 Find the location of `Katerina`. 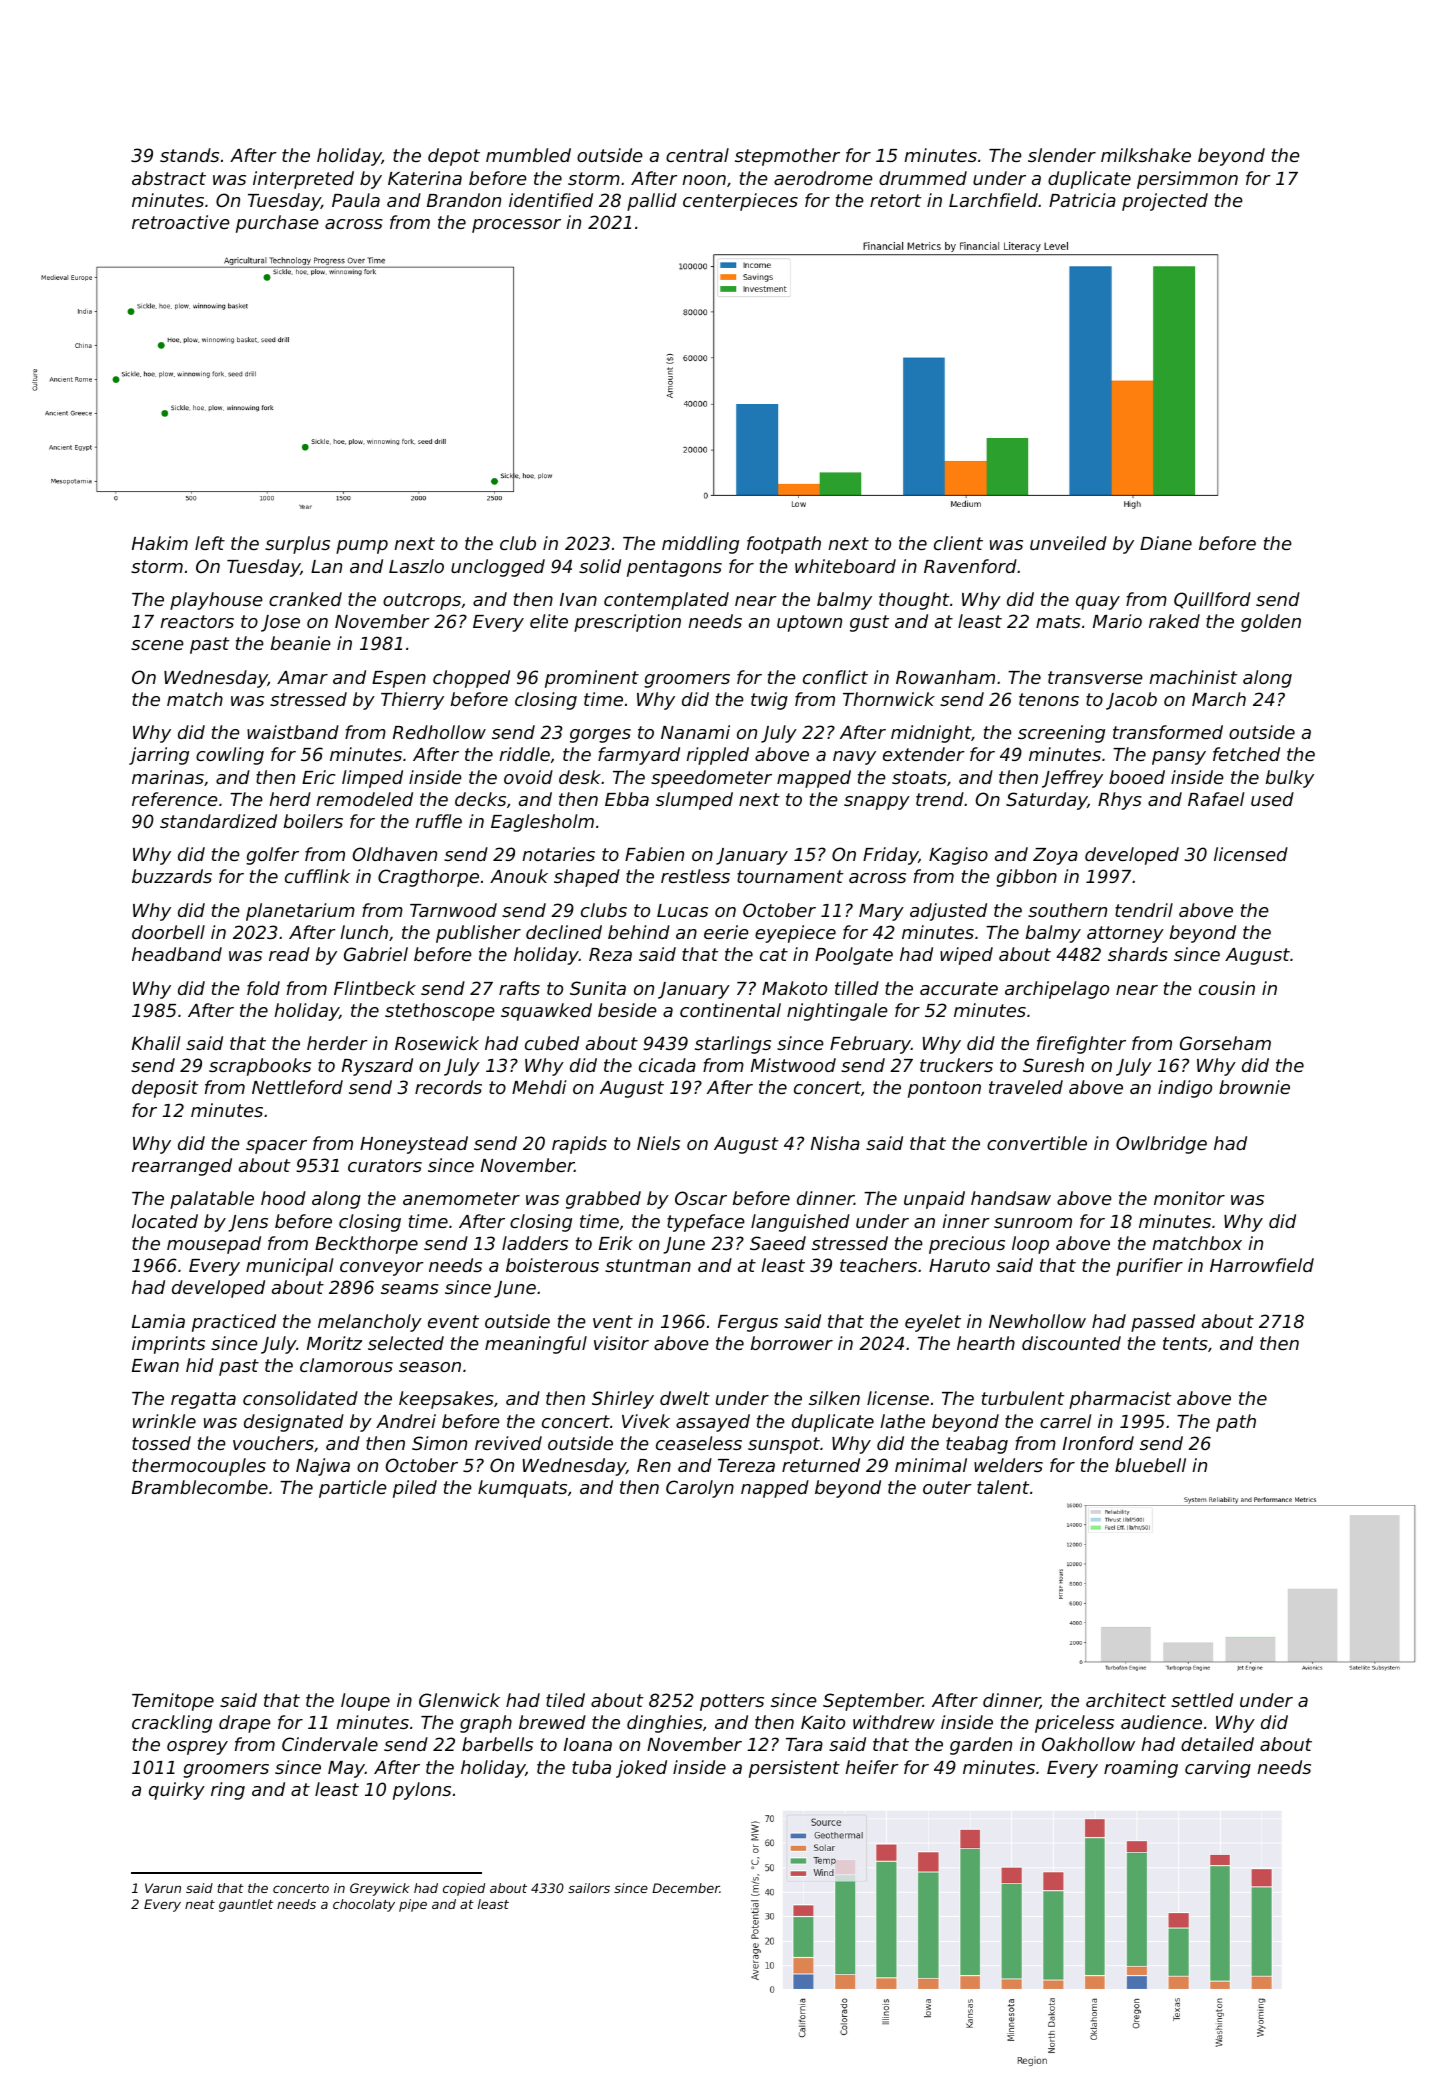

Katerina is located at coordinates (425, 178).
